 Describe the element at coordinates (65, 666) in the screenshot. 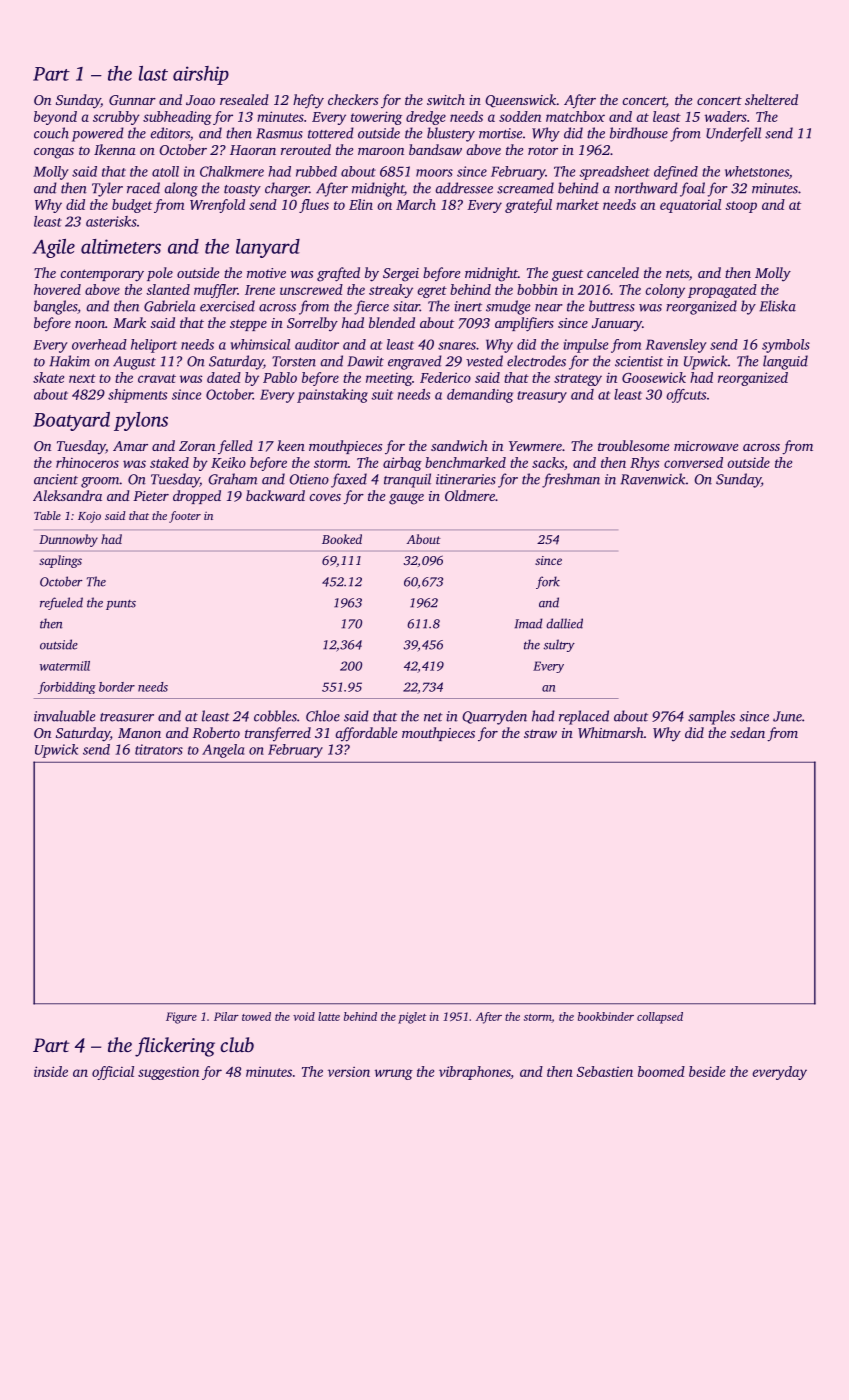

I see `watermill` at that location.
